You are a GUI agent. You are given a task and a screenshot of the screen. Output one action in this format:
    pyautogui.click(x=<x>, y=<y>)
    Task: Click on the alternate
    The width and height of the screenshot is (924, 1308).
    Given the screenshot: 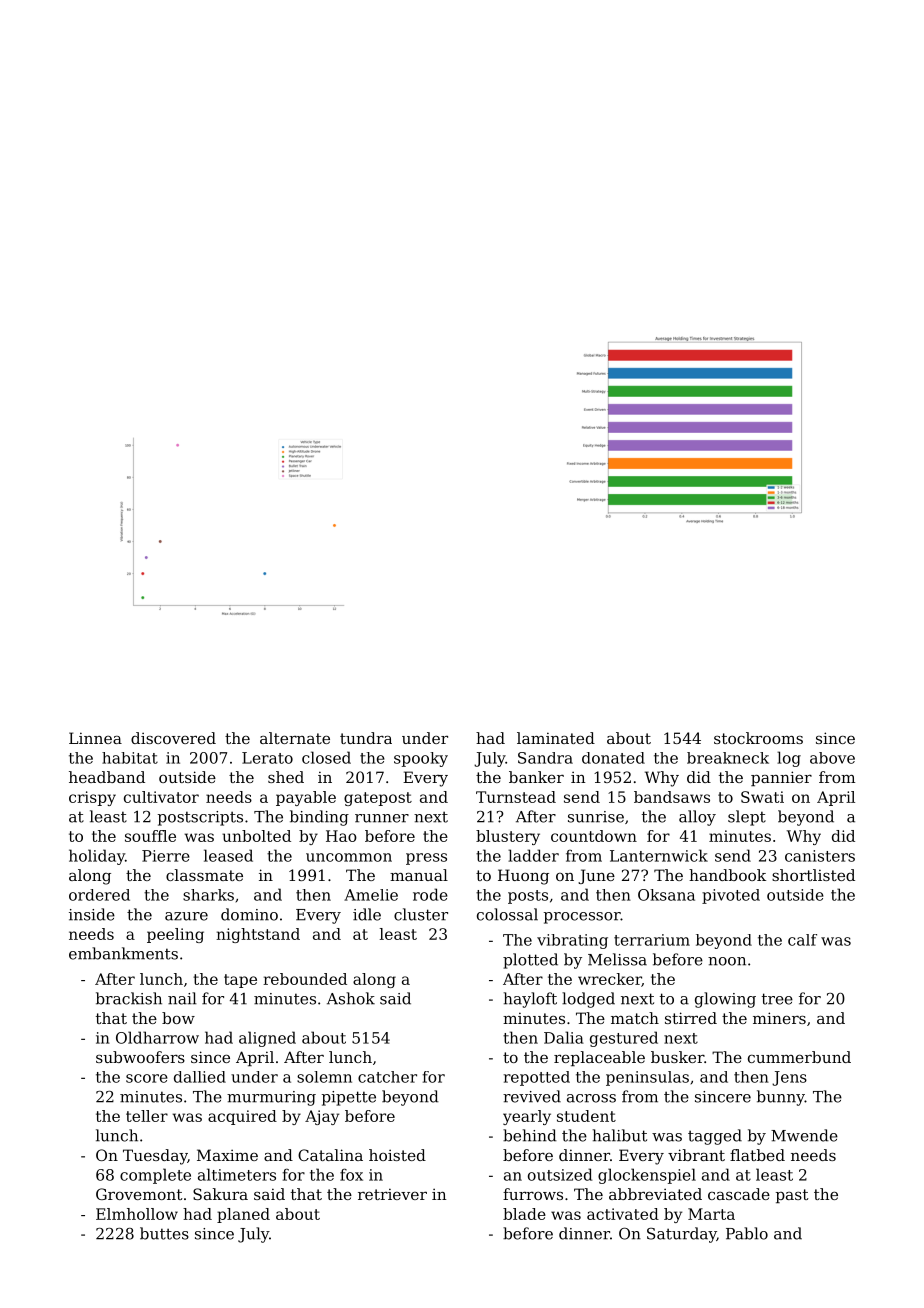 What is the action you would take?
    pyautogui.click(x=295, y=738)
